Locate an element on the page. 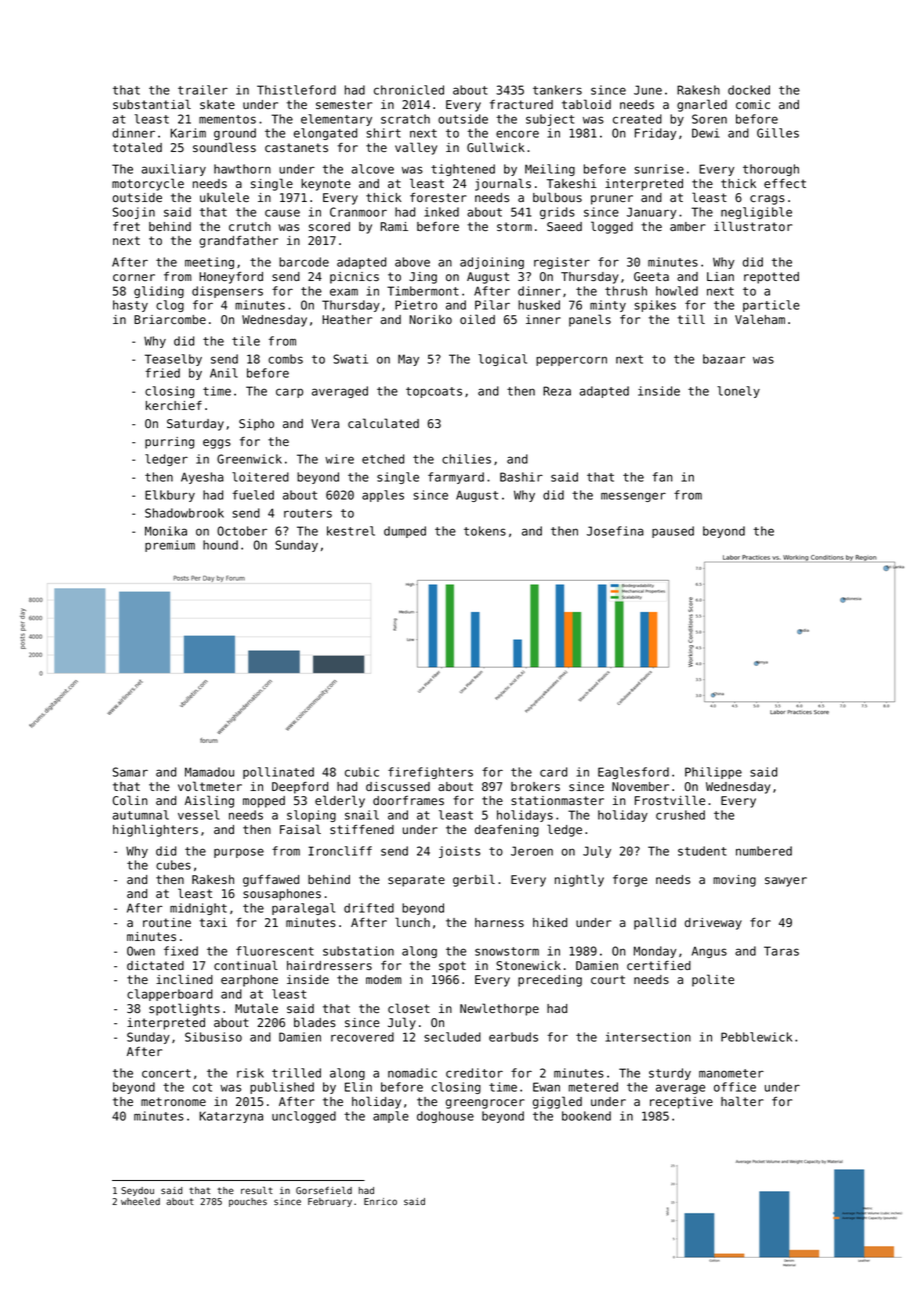 This image has width=924, height=1308. motorcycle is located at coordinates (148, 184).
